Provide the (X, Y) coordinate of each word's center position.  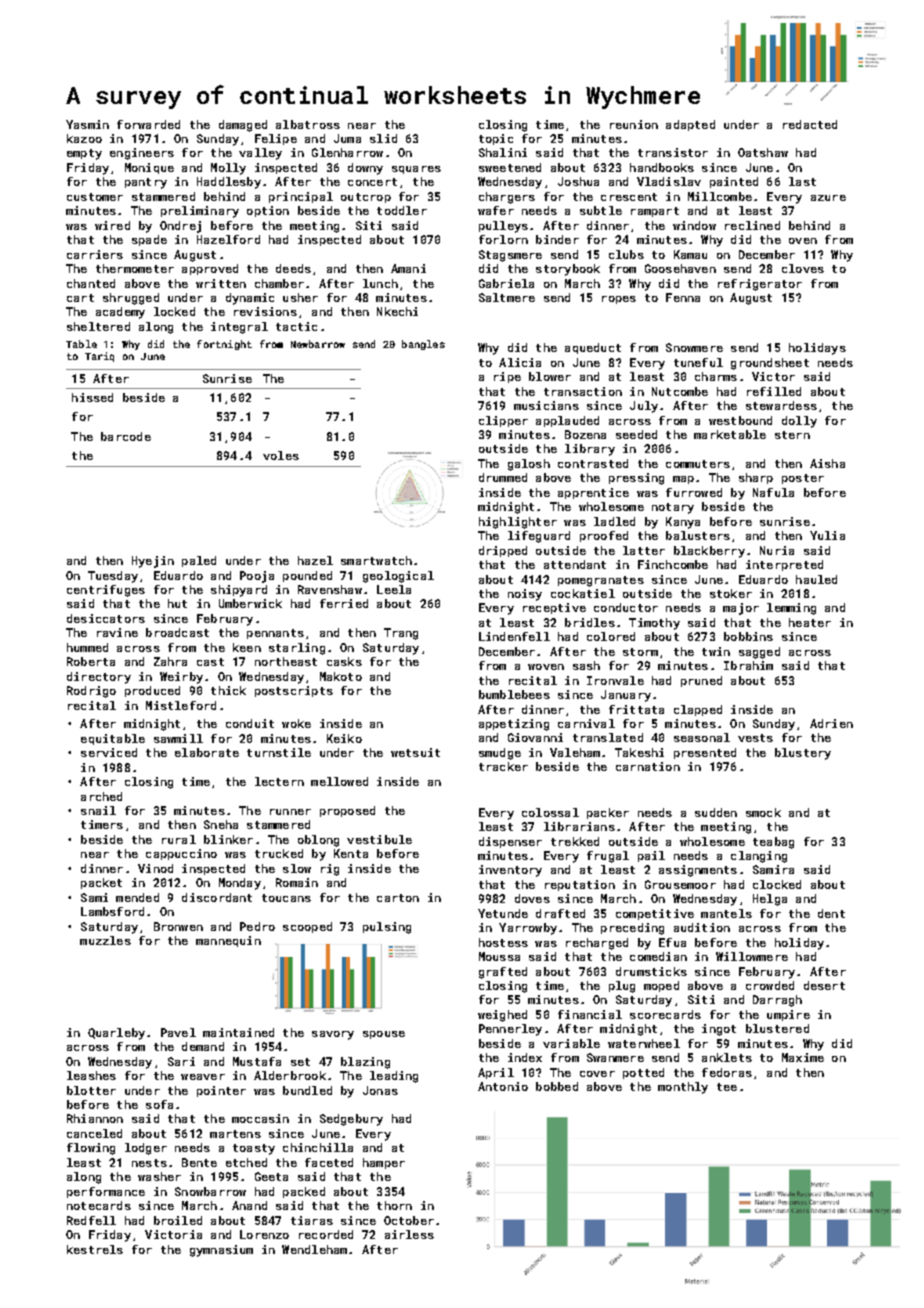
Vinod (155, 868)
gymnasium (221, 1251)
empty (84, 154)
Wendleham (314, 1249)
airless (409, 1234)
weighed (502, 1016)
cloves (803, 268)
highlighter (518, 523)
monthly (683, 1088)
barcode (126, 436)
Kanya (683, 523)
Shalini (503, 152)
